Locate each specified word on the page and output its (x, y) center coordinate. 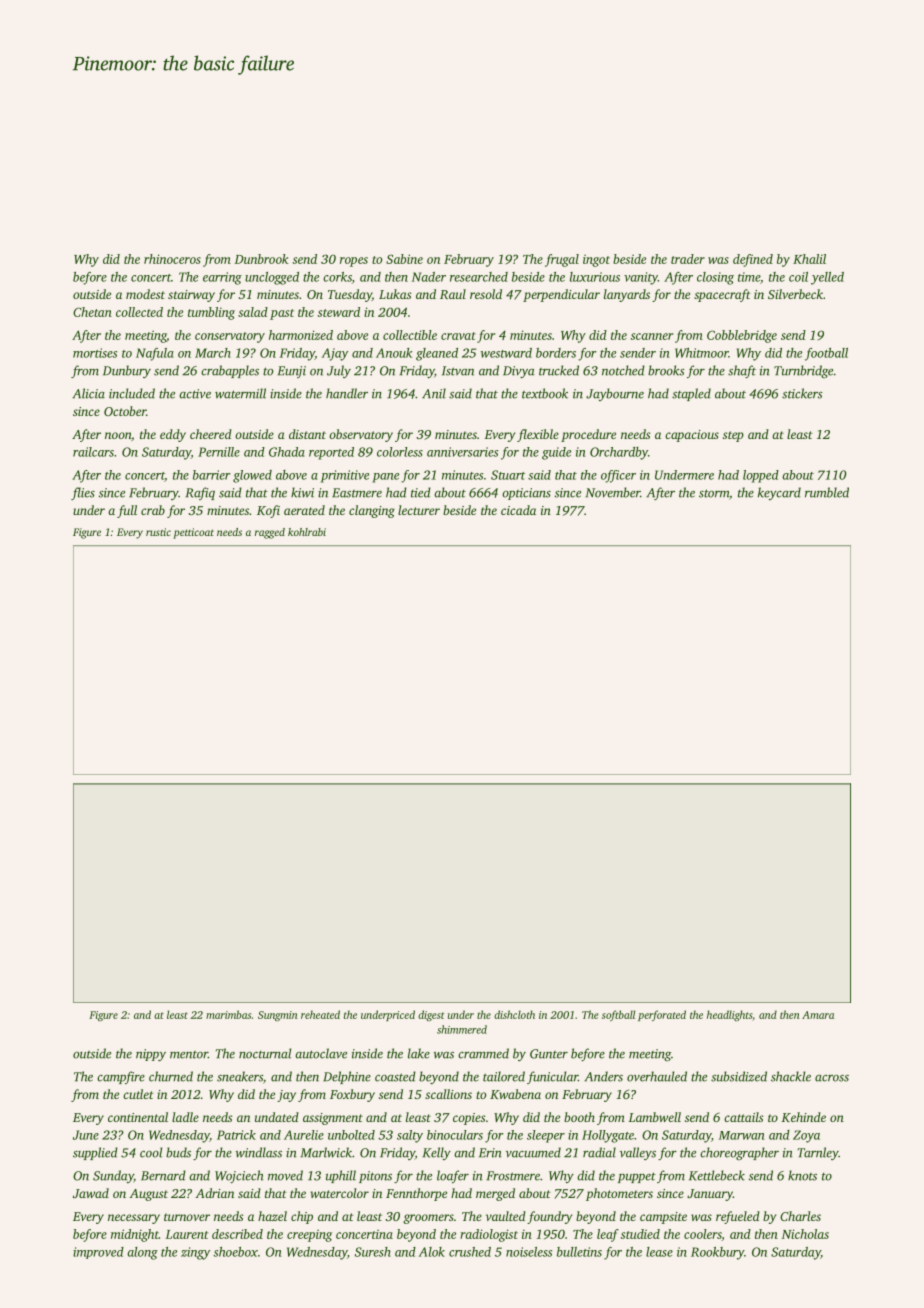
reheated (320, 1014)
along (142, 1253)
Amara (818, 1015)
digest (431, 1015)
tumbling (211, 313)
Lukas (395, 294)
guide (556, 453)
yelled (827, 278)
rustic (158, 532)
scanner (652, 336)
